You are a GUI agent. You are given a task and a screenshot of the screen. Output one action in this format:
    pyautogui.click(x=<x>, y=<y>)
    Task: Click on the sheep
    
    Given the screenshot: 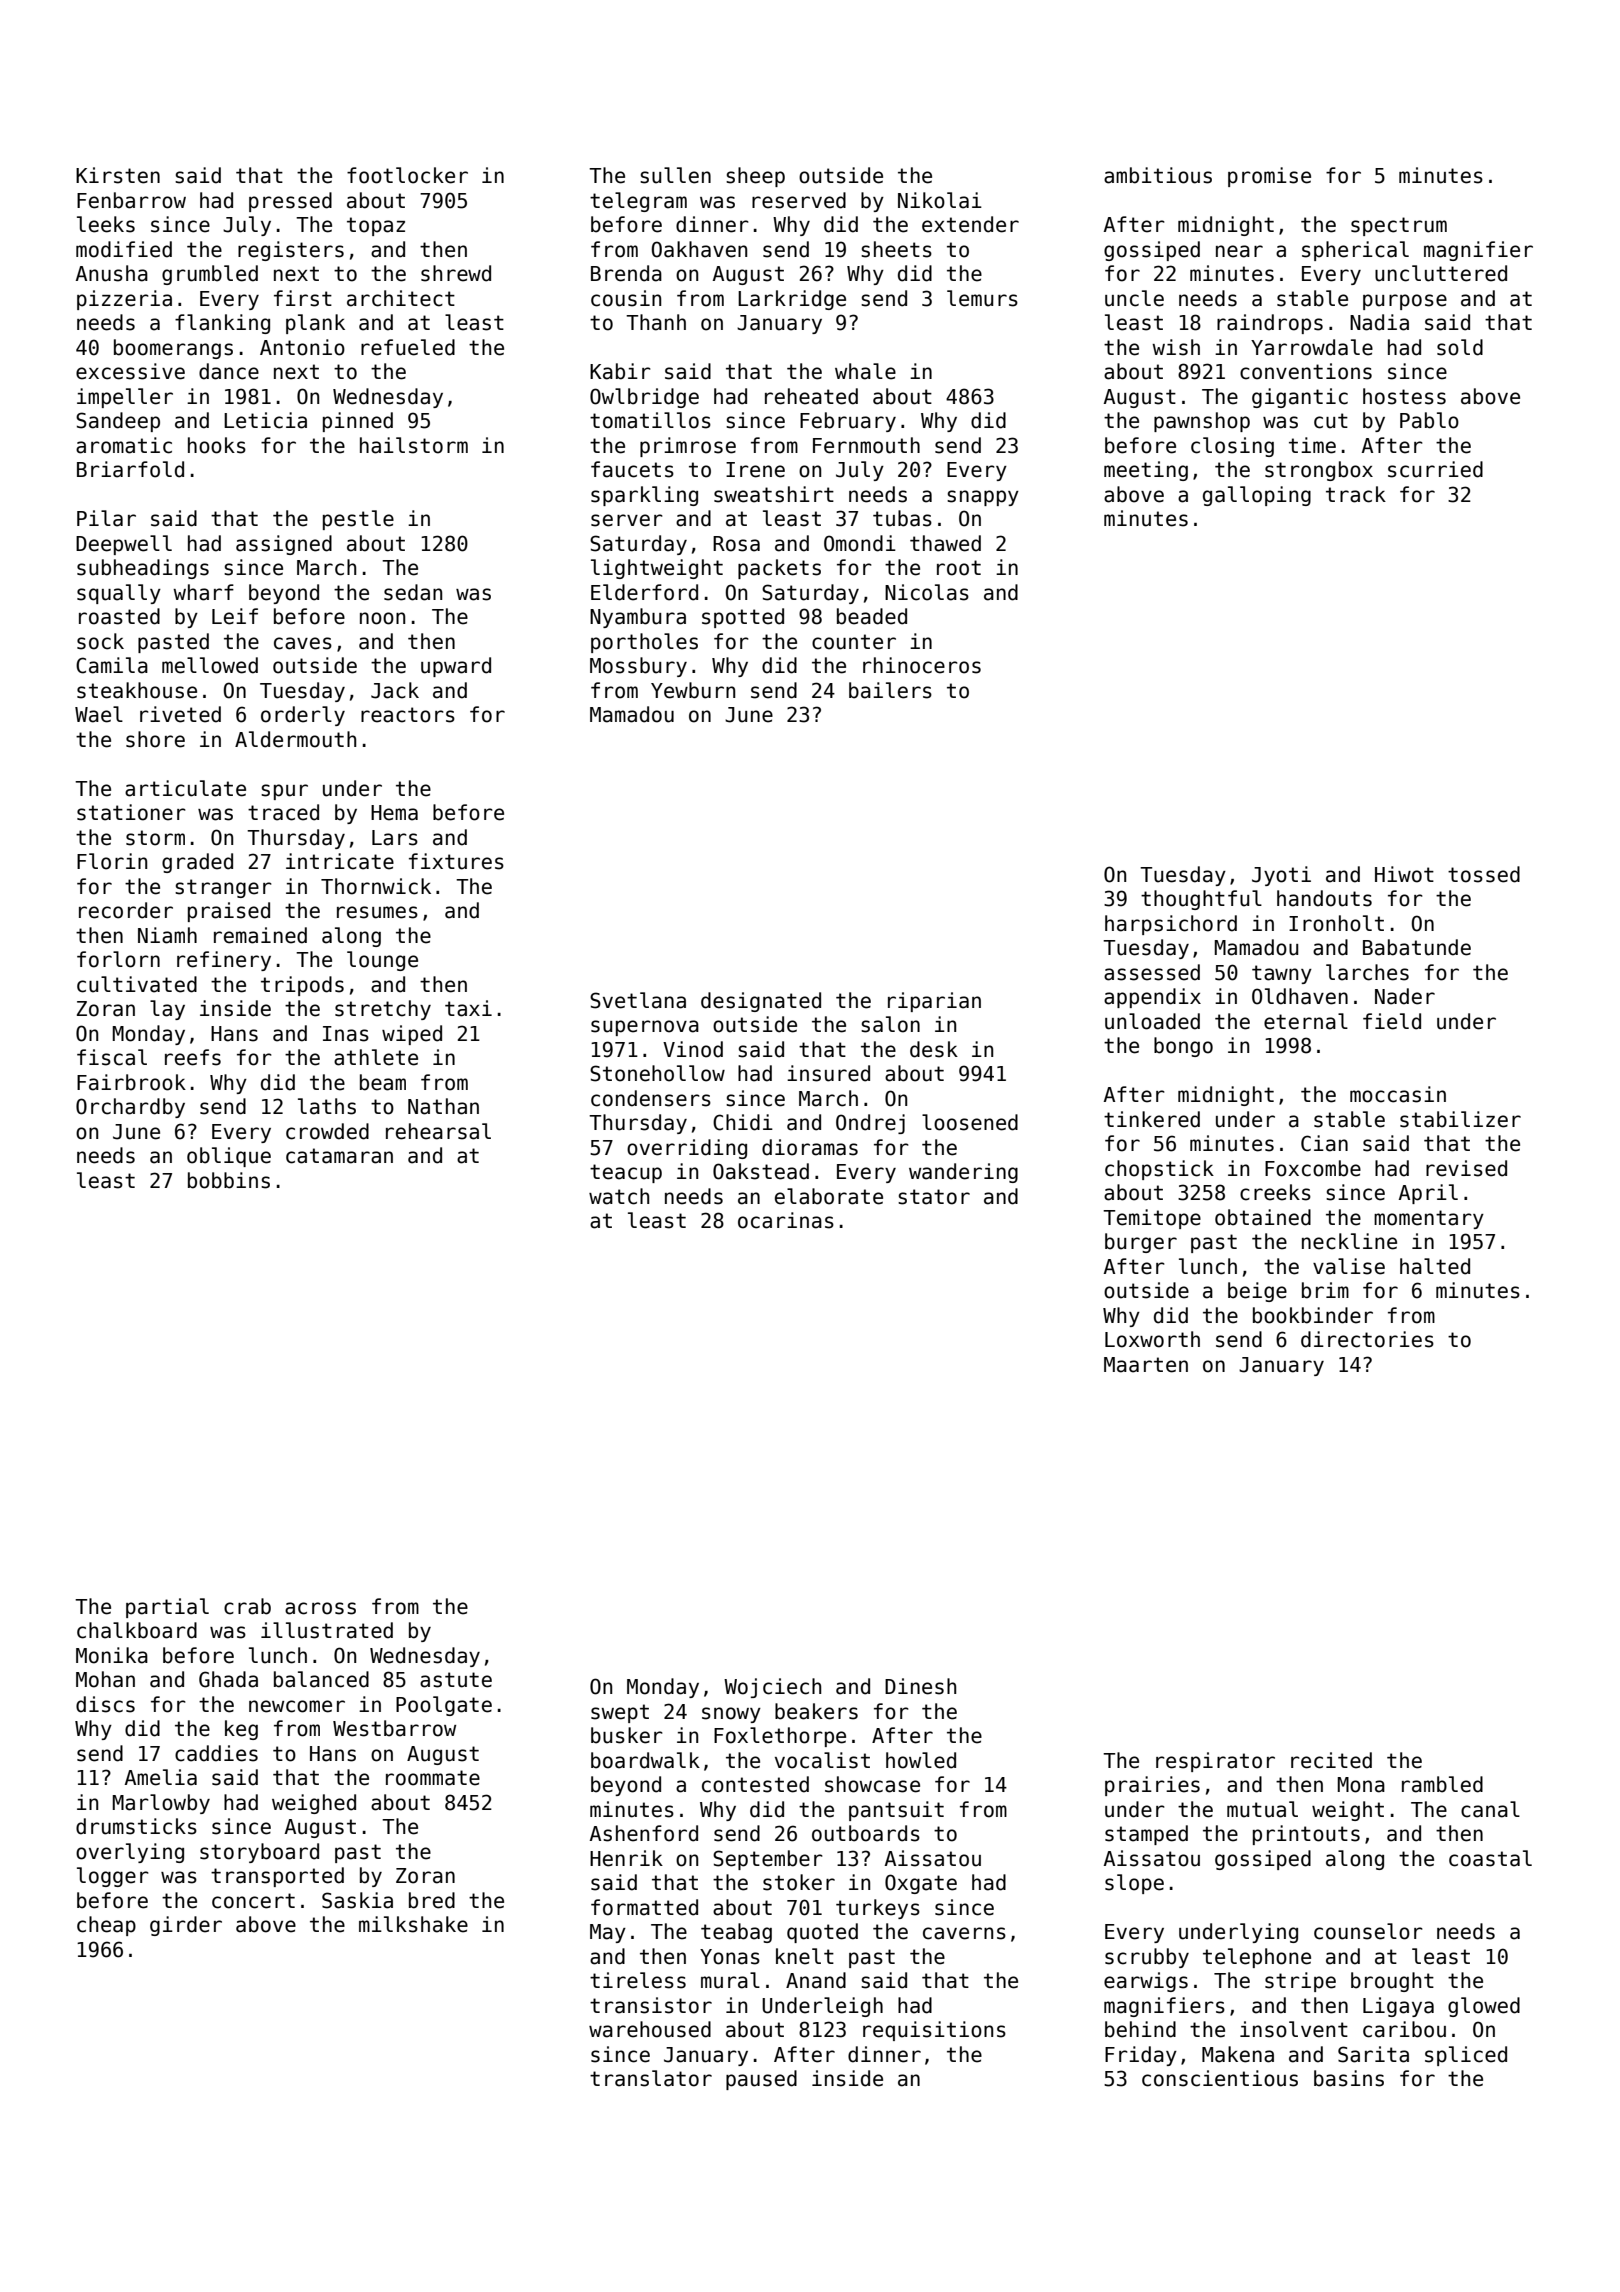 What is the action you would take?
    pyautogui.click(x=755, y=177)
